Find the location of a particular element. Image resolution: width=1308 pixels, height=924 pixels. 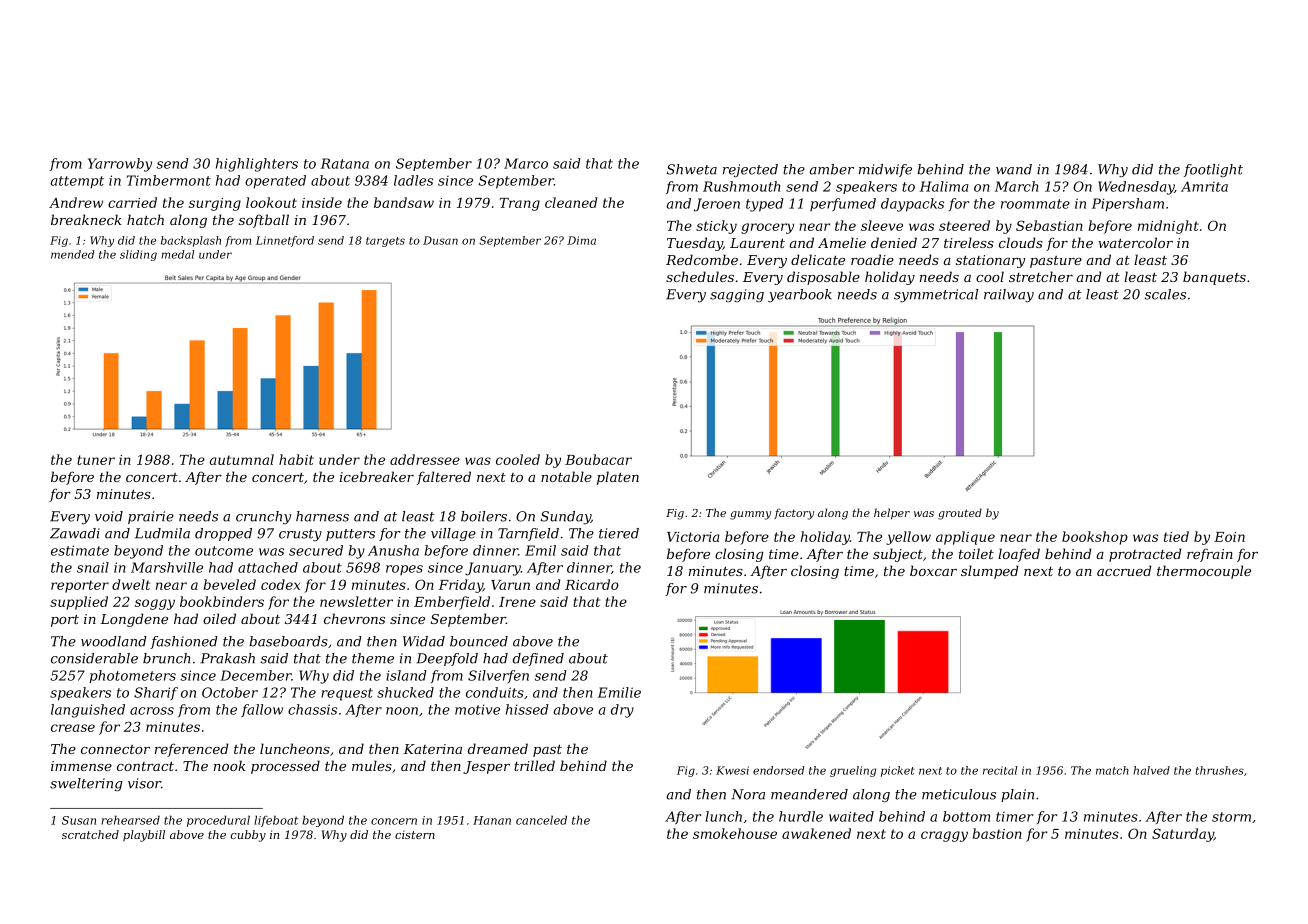

Ricardo is located at coordinates (592, 584).
